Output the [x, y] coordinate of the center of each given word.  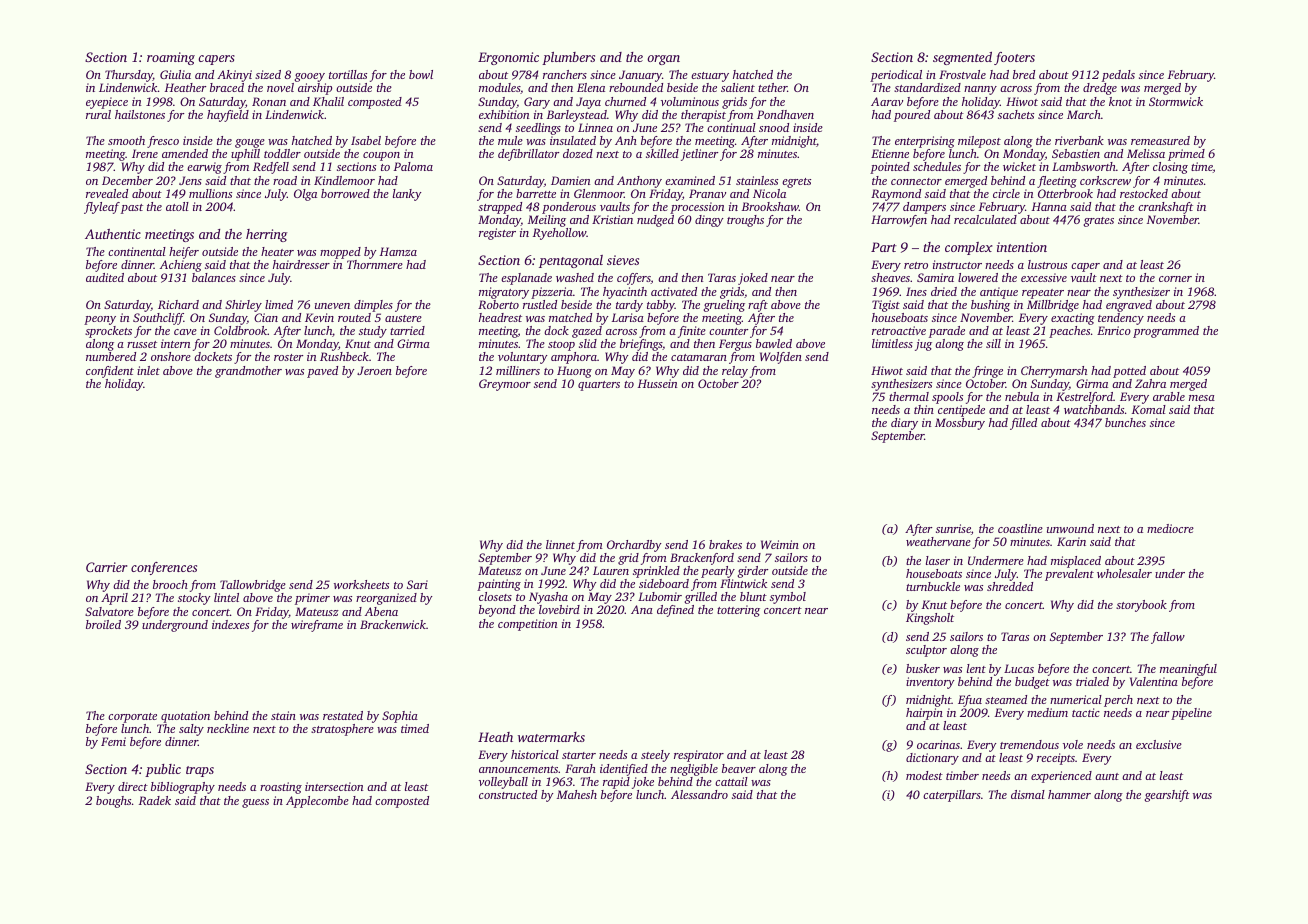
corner [1175, 279]
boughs [113, 802]
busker [923, 668]
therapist [703, 116]
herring [267, 235]
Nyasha [548, 598]
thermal [909, 396]
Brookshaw [770, 206]
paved [322, 372]
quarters [599, 386]
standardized [927, 87]
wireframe [317, 626]
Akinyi [234, 76]
